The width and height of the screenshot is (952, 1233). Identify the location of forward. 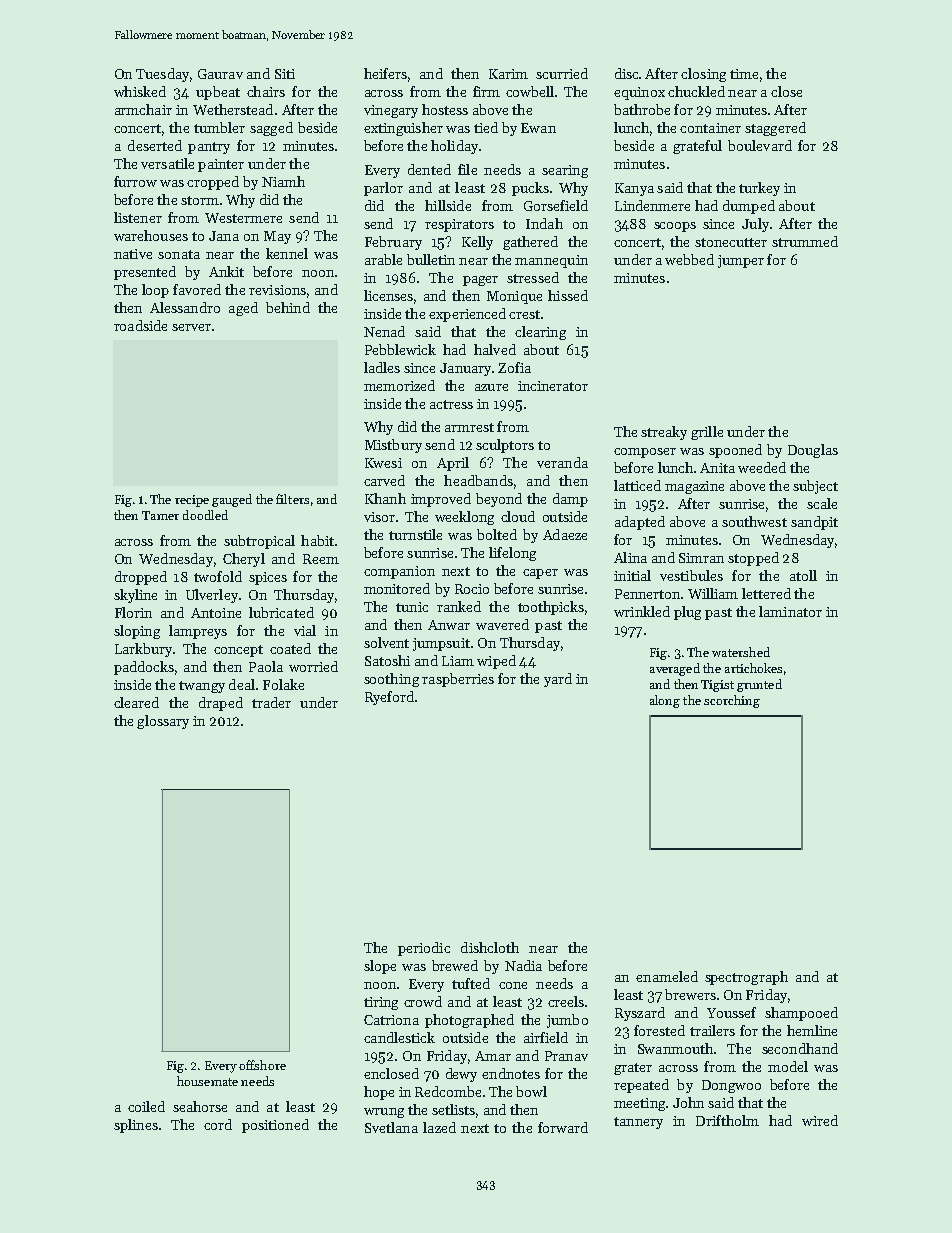
(563, 1127).
